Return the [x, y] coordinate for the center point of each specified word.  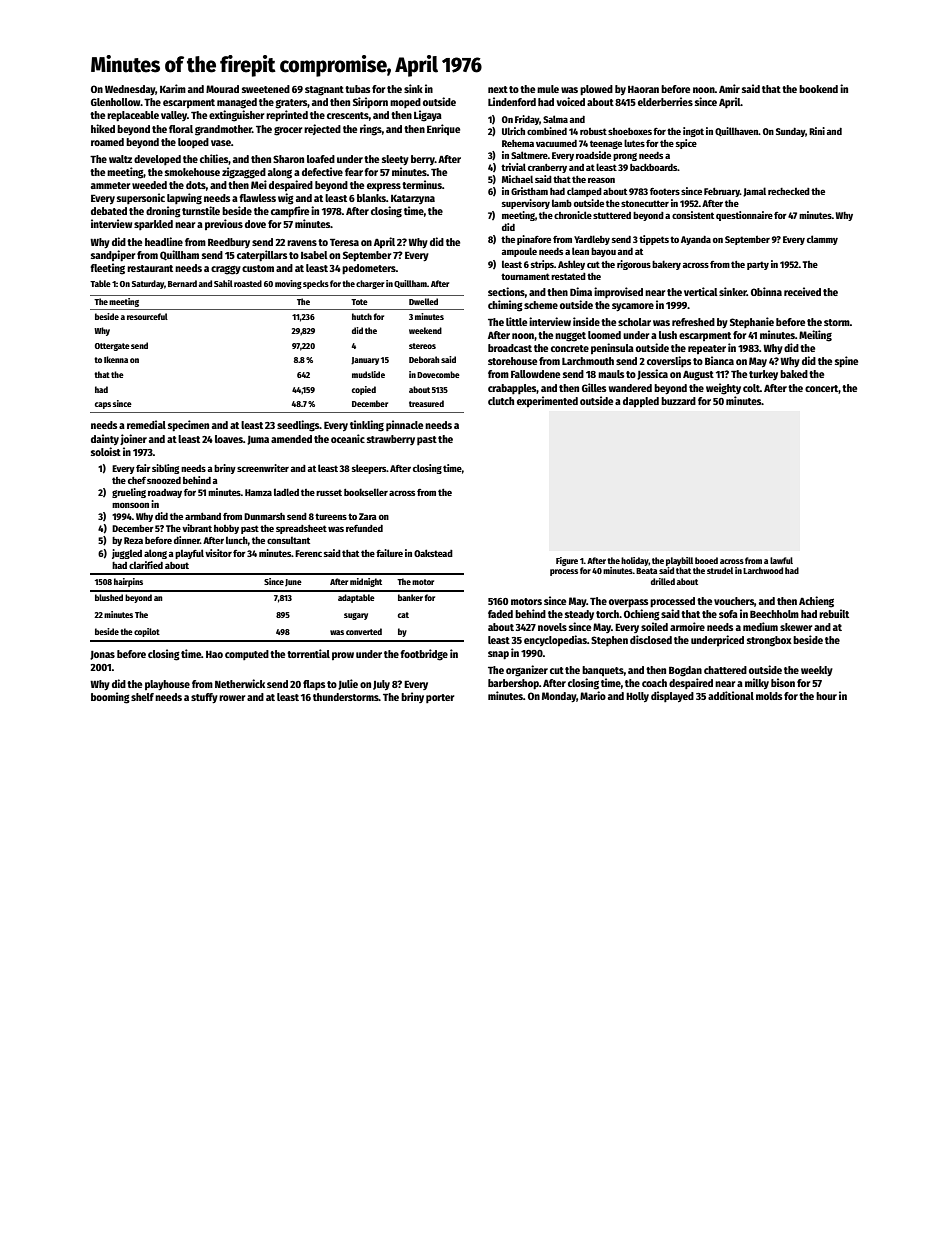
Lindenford [512, 101]
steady [579, 615]
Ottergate [112, 347]
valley [174, 116]
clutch [501, 401]
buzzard [678, 401]
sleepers [369, 469]
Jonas [102, 655]
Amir [729, 88]
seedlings [298, 426]
